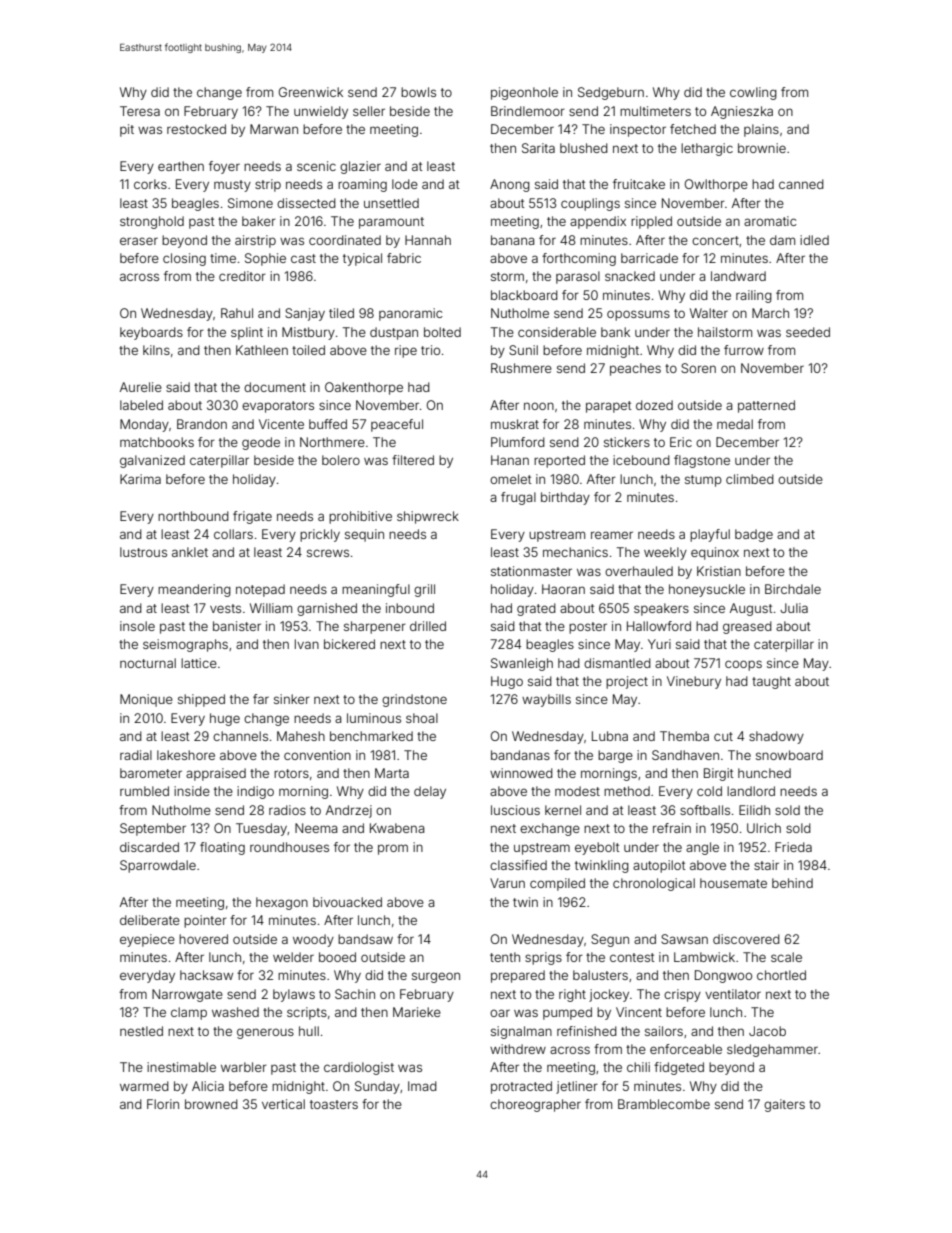 The image size is (952, 1233). Describe the element at coordinates (538, 148) in the screenshot. I see `Sarita` at that location.
